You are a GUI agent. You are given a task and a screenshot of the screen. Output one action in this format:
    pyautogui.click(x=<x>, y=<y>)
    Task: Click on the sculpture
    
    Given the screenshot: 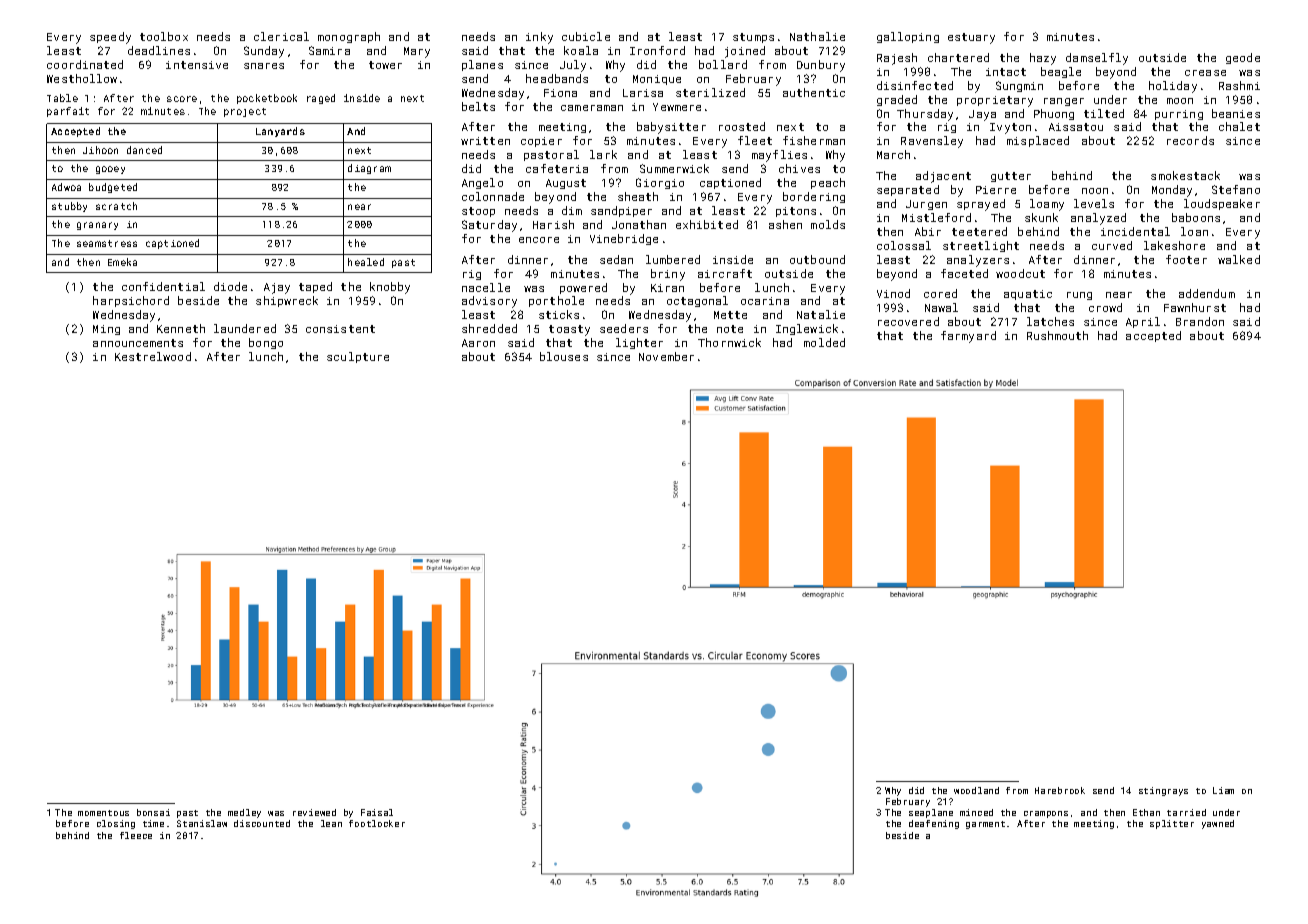 What is the action you would take?
    pyautogui.click(x=358, y=357)
